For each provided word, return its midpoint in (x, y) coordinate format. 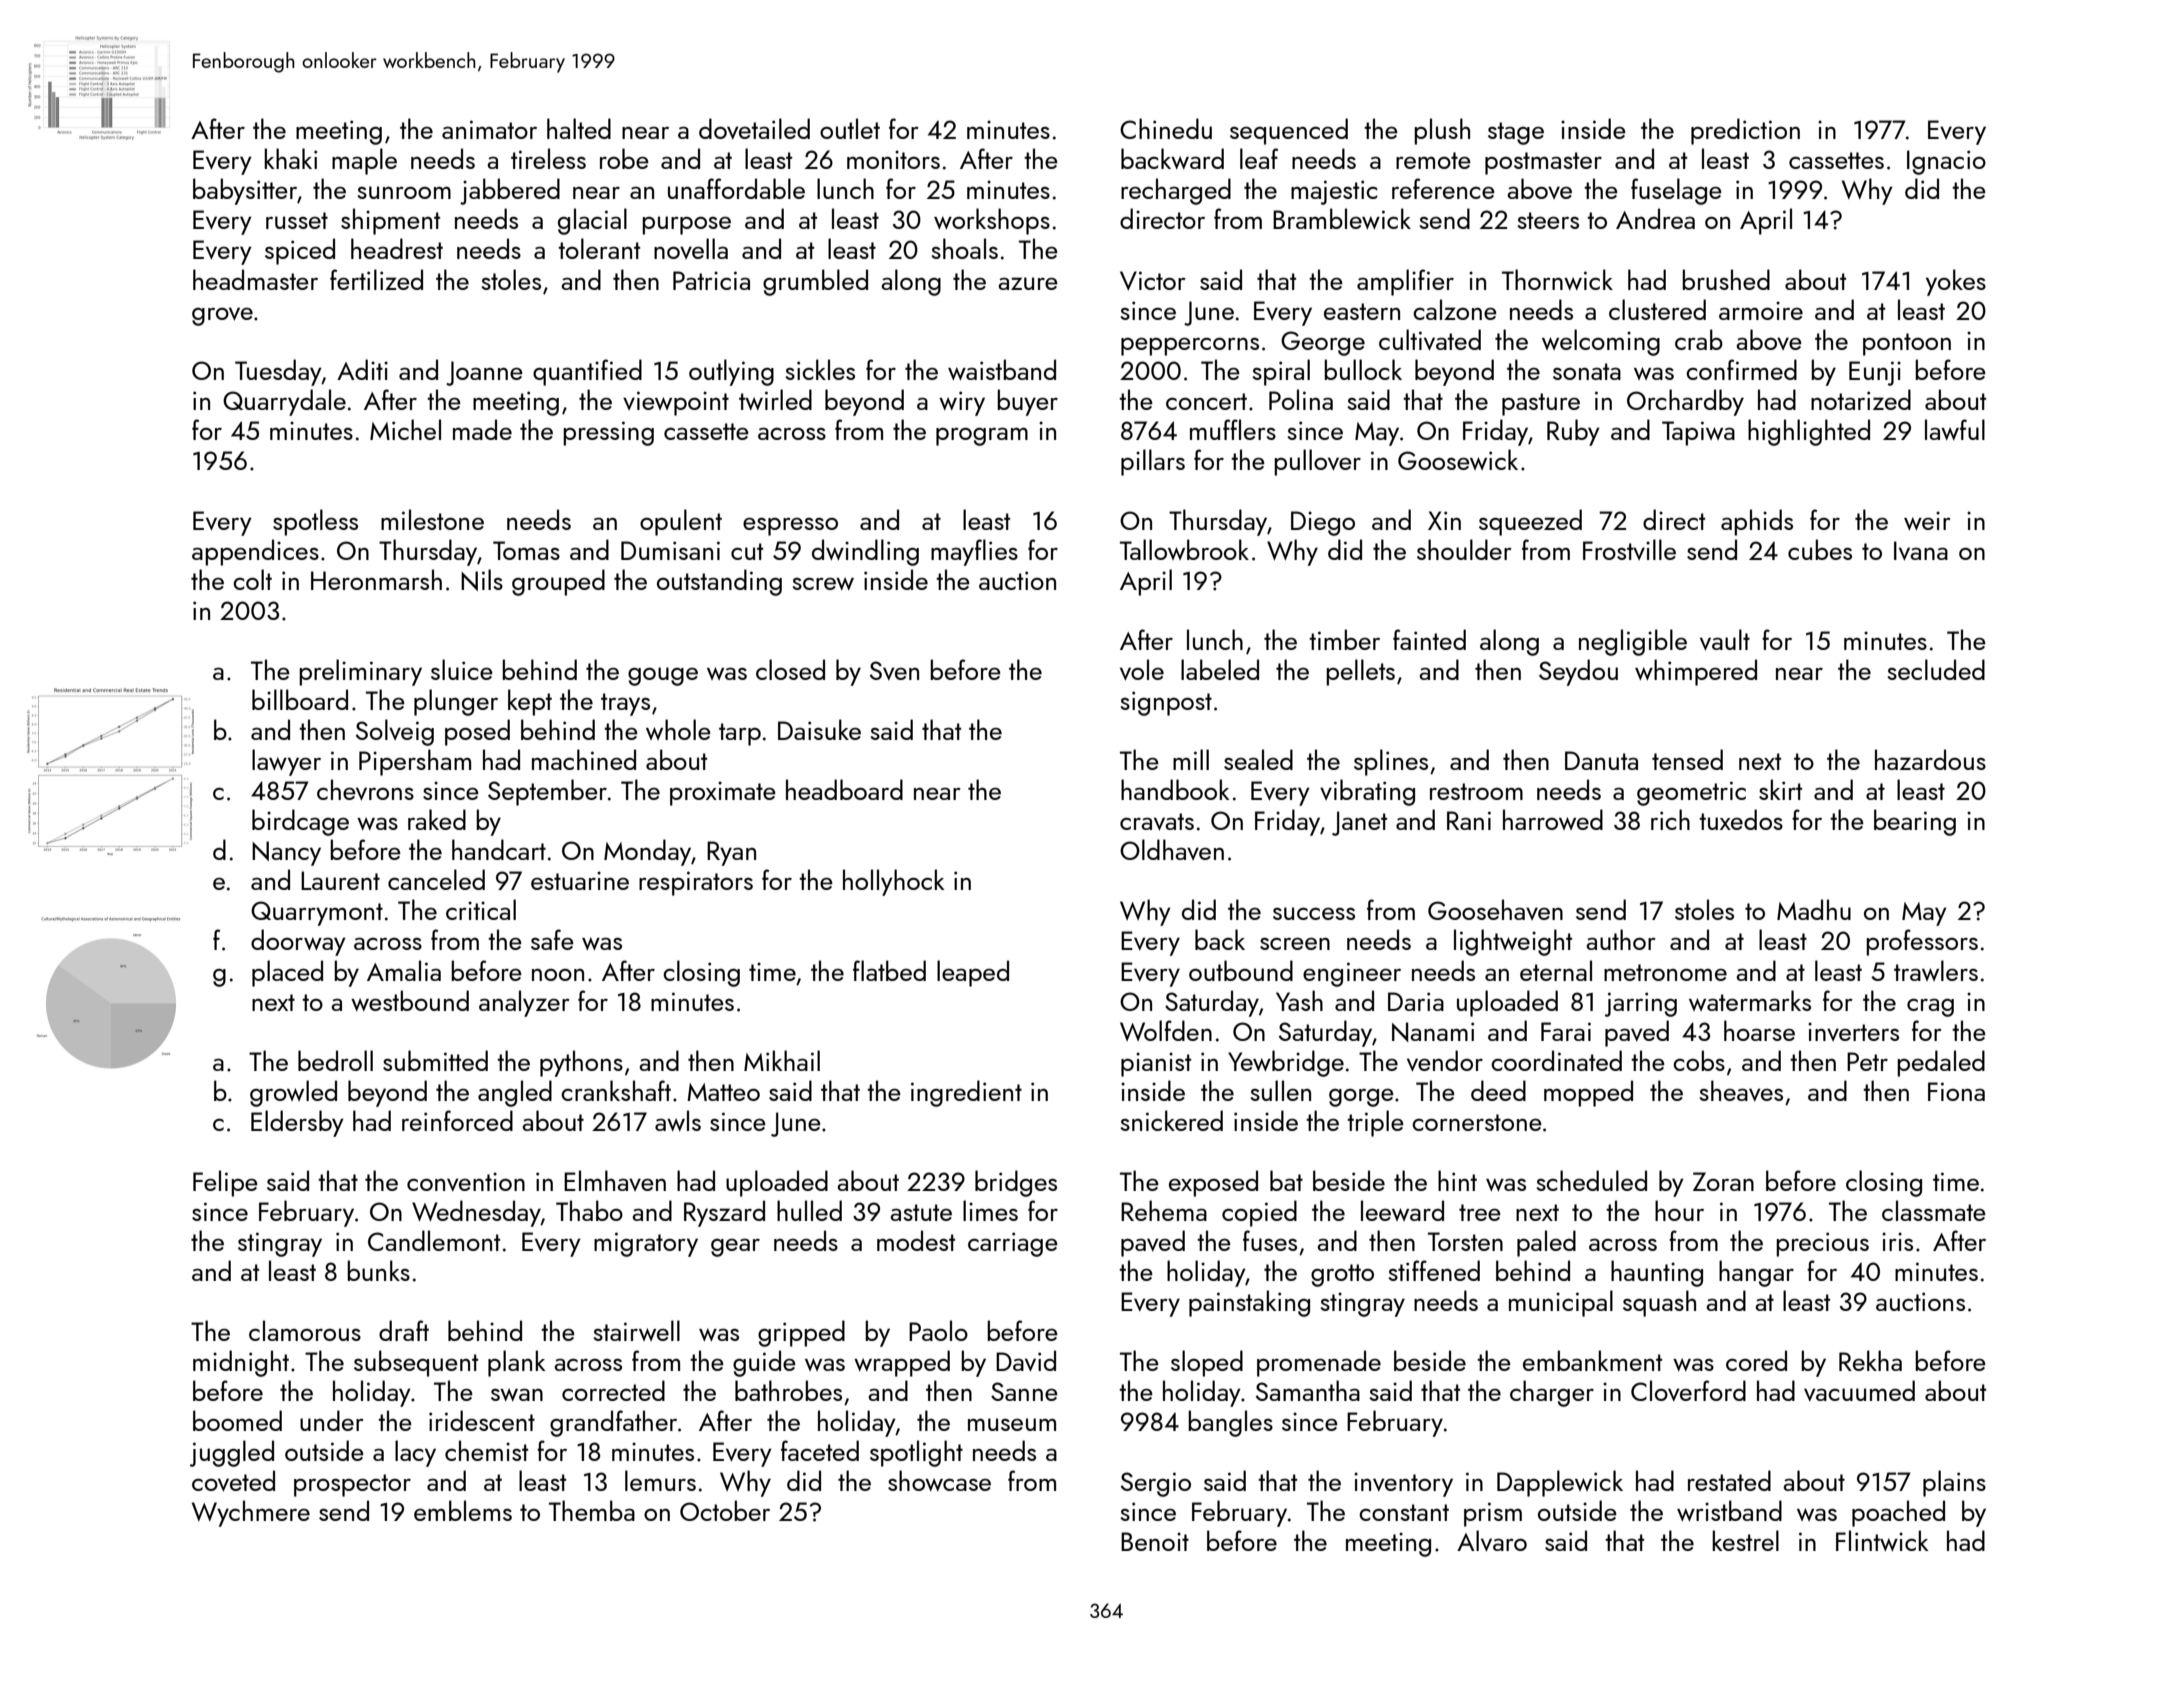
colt (252, 579)
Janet (1359, 823)
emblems (463, 1510)
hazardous (1930, 759)
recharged (1176, 191)
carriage (1013, 1244)
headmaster (255, 279)
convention (466, 1181)
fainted (1429, 639)
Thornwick (1557, 279)
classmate (1934, 1210)
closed (790, 669)
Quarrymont (317, 913)
